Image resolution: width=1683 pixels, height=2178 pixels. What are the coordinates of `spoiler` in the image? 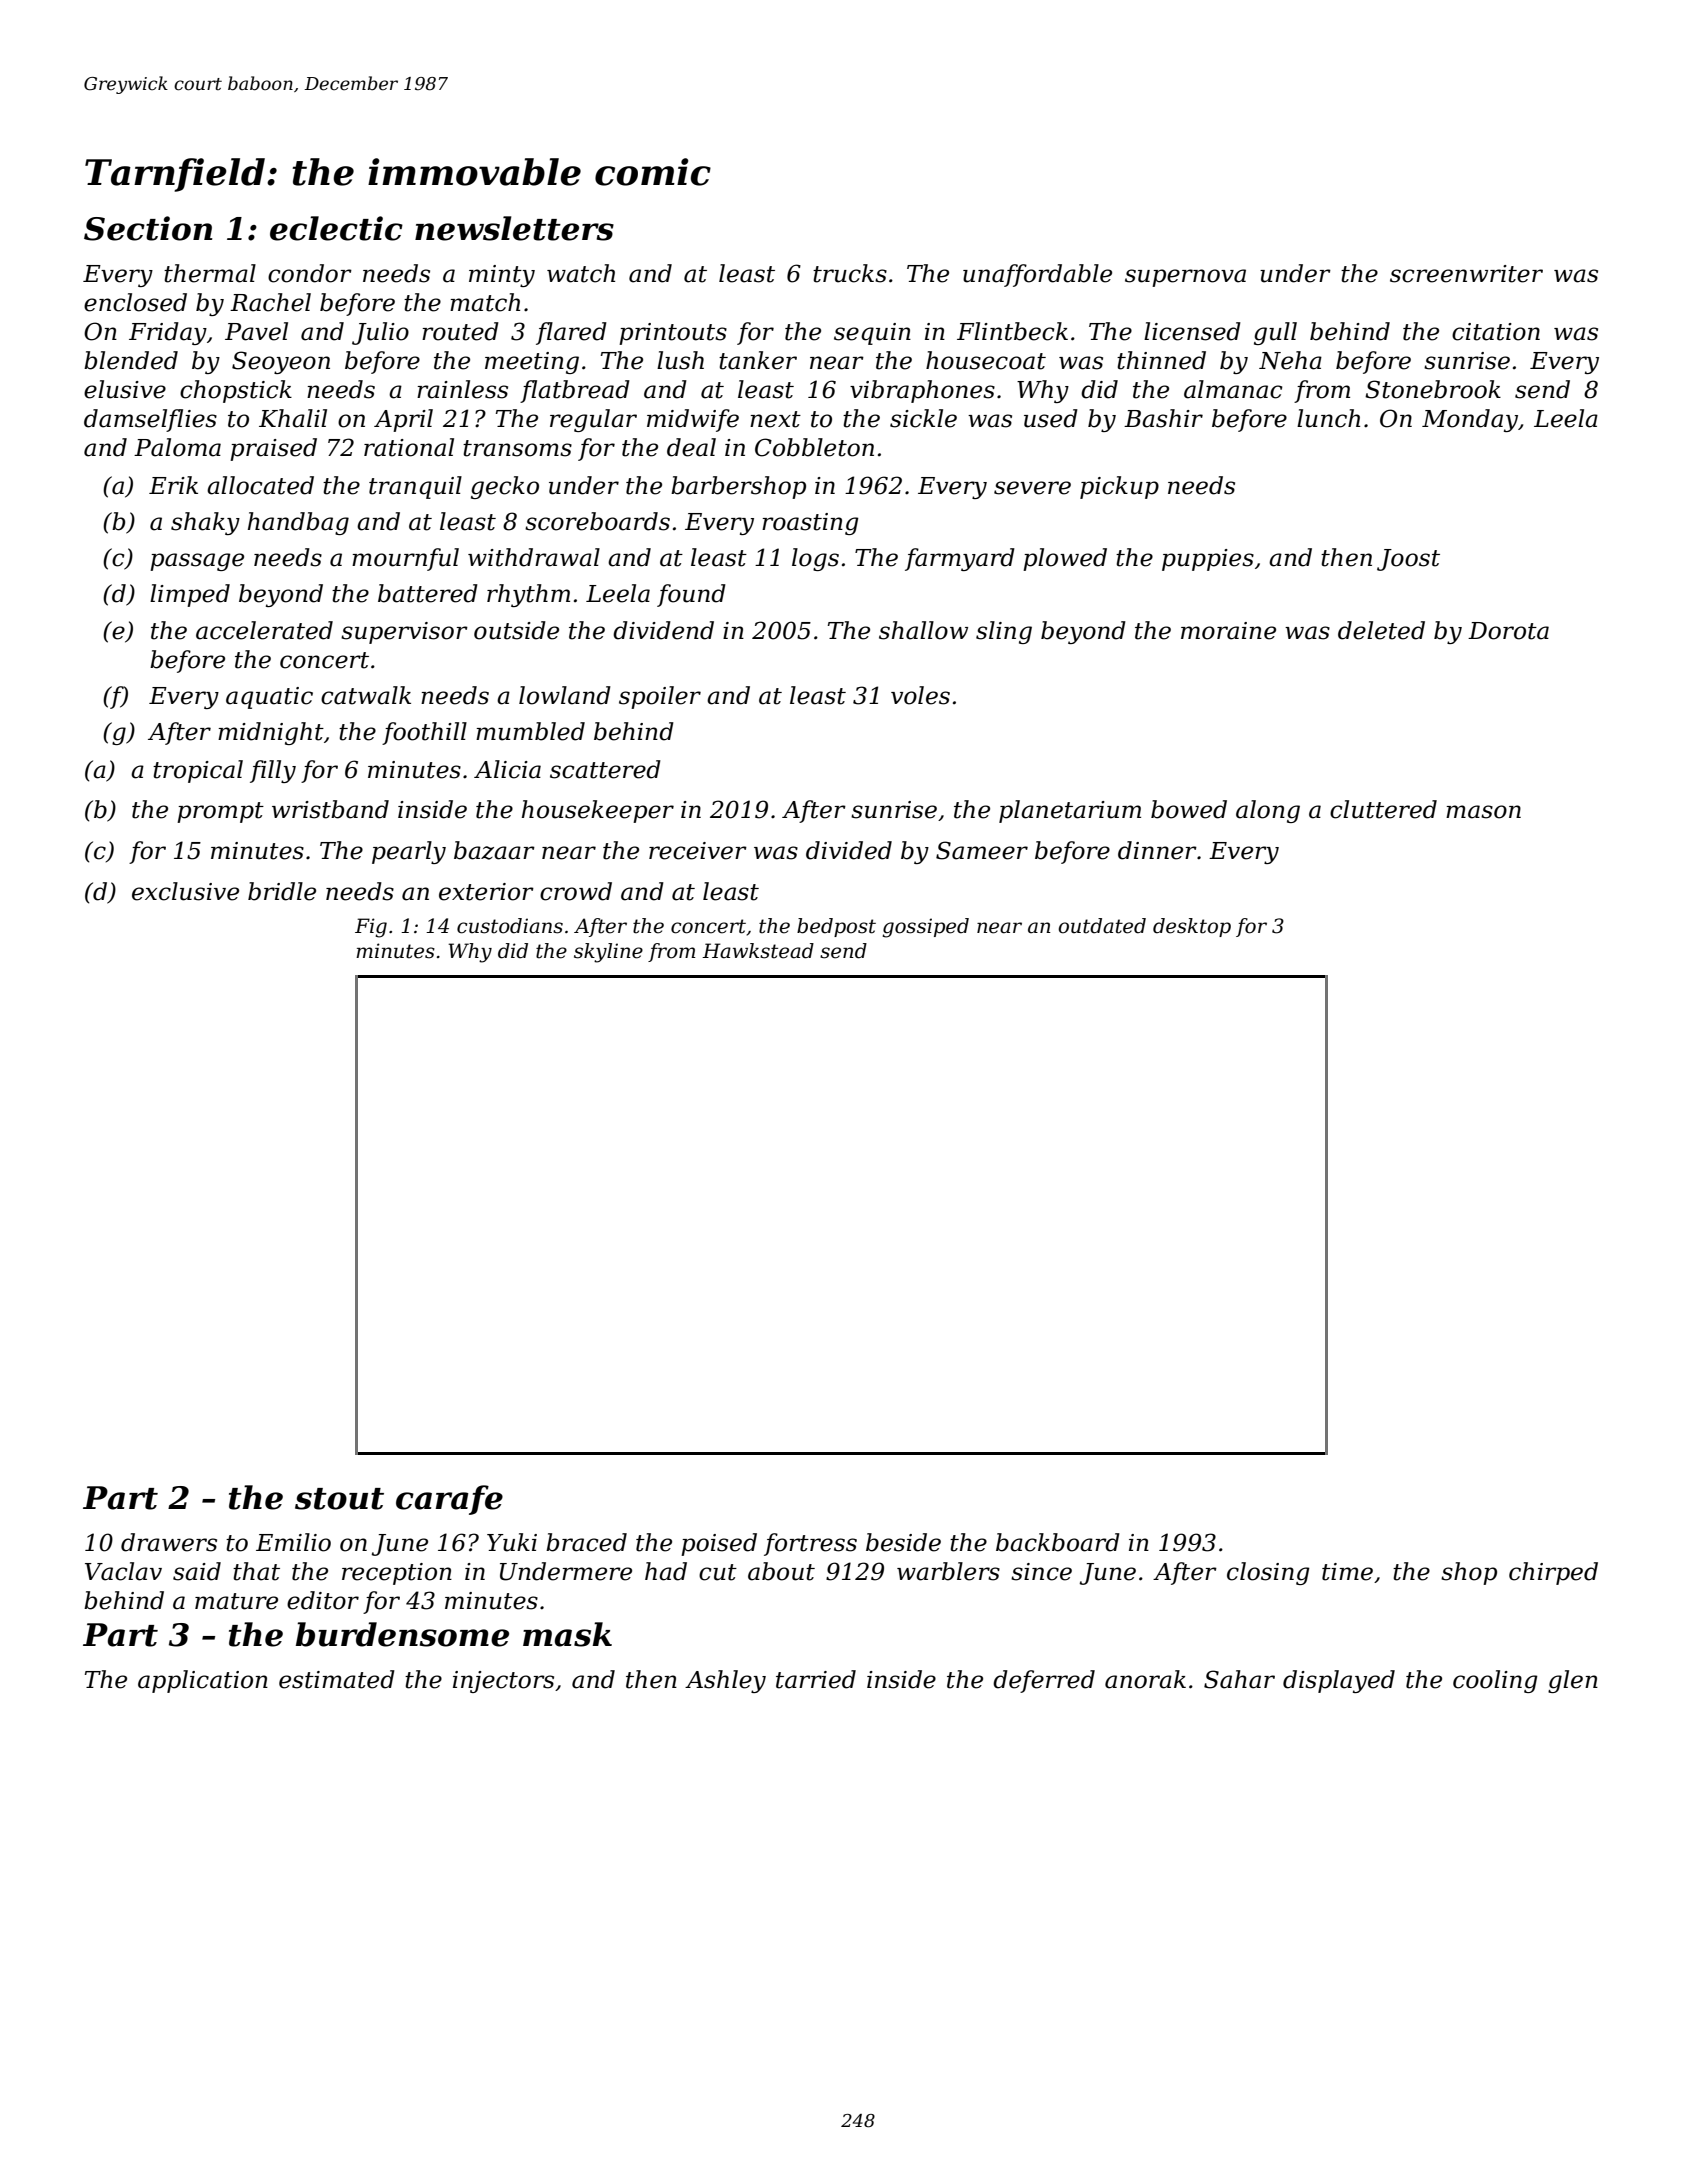 It's located at (660, 697).
